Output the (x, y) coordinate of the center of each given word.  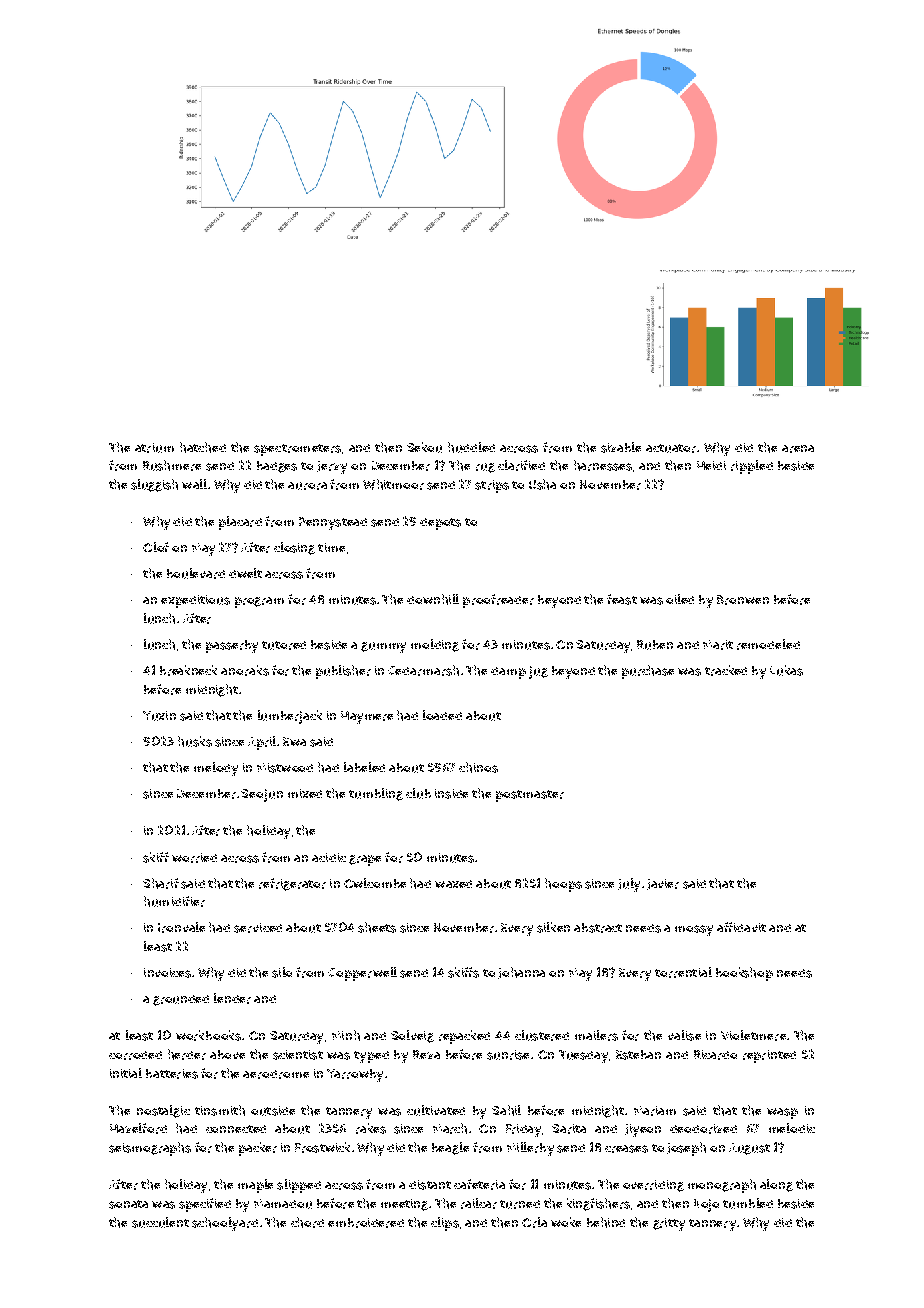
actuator (671, 448)
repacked (464, 1037)
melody (216, 769)
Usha (542, 484)
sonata (128, 1204)
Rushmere (172, 465)
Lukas (786, 670)
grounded (181, 1000)
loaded (442, 715)
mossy (694, 930)
